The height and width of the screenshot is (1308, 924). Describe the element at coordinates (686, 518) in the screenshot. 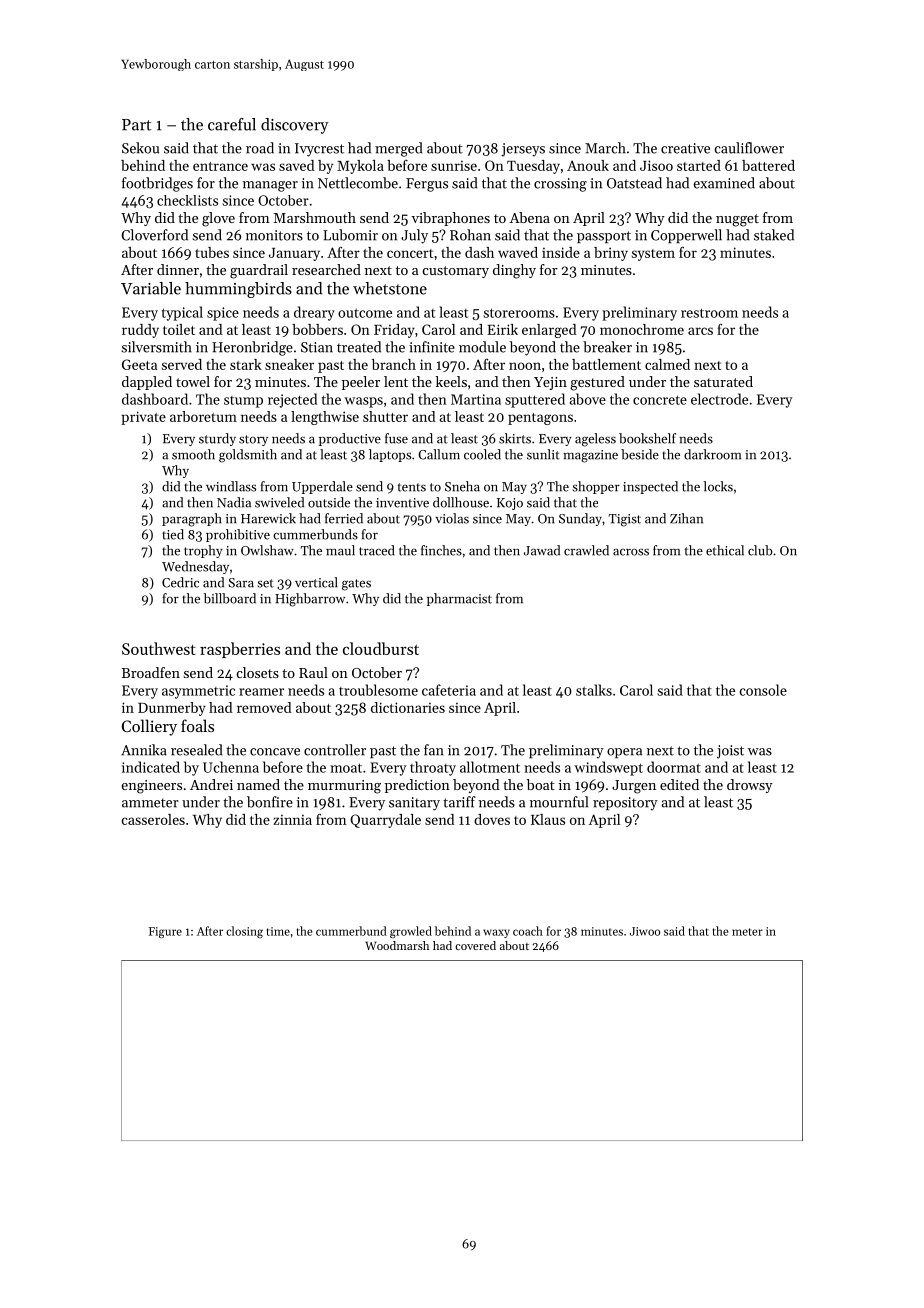

I see `Zihan` at that location.
